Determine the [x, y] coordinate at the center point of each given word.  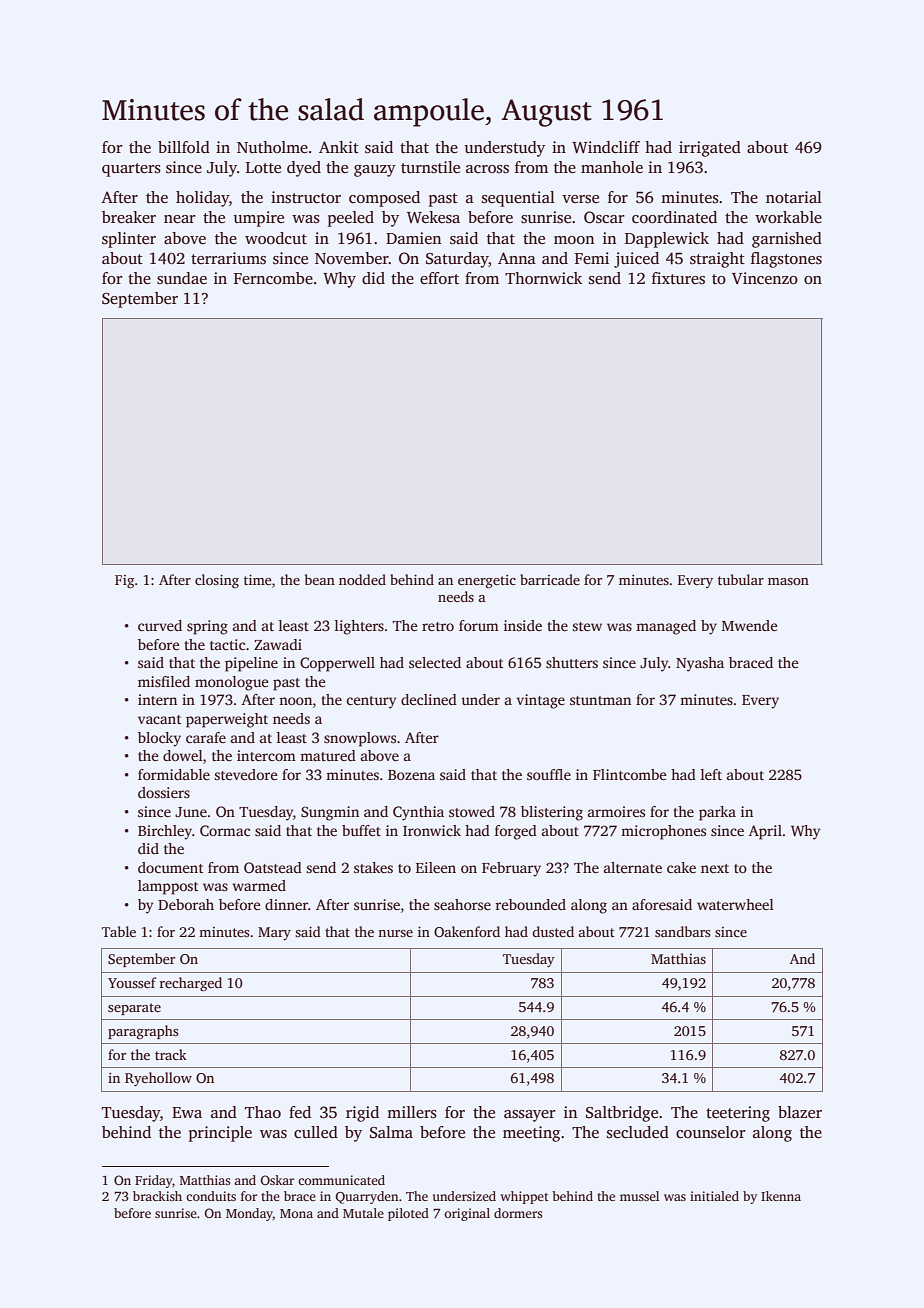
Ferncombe [273, 278]
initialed [714, 1196]
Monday [249, 1214]
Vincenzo [765, 278]
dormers [518, 1213]
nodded [362, 579]
